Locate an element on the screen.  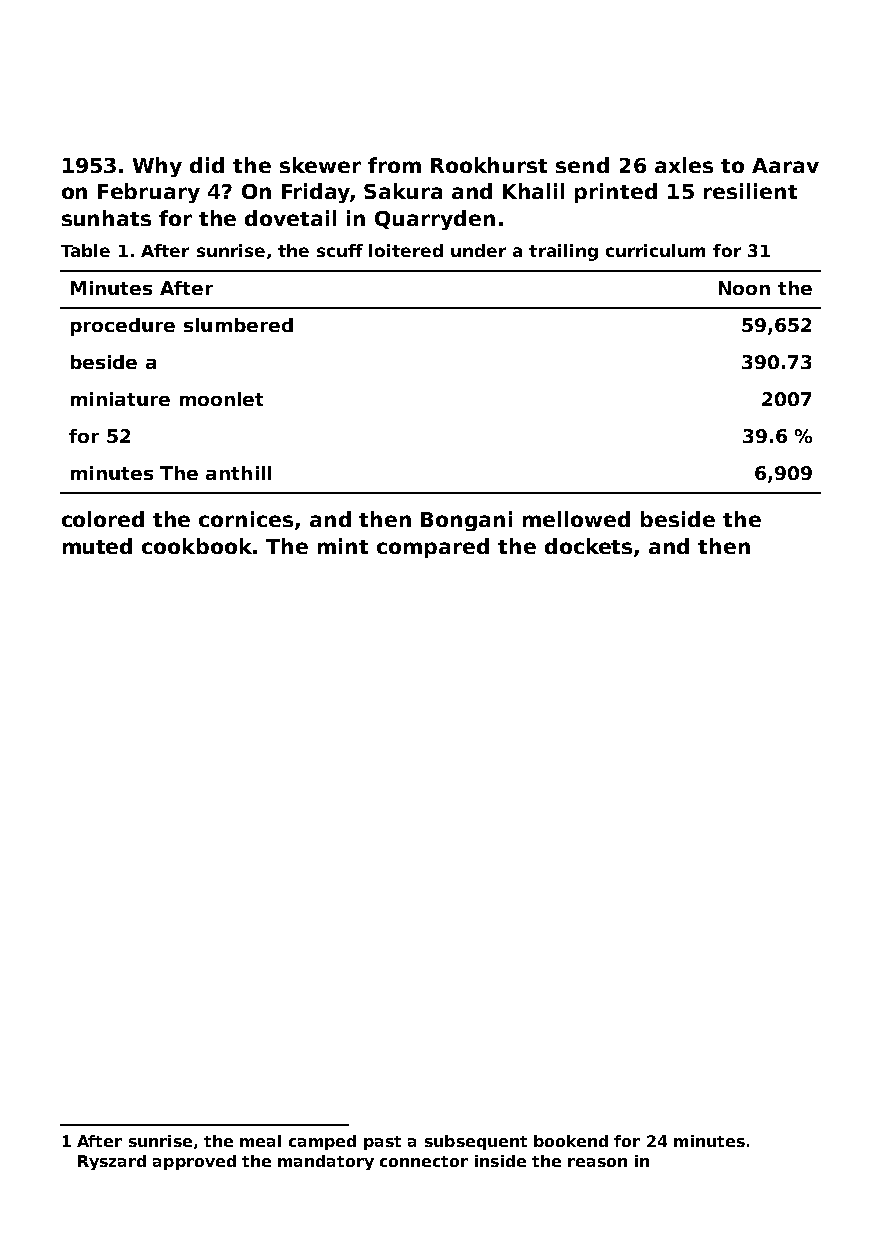
compared is located at coordinates (433, 548).
